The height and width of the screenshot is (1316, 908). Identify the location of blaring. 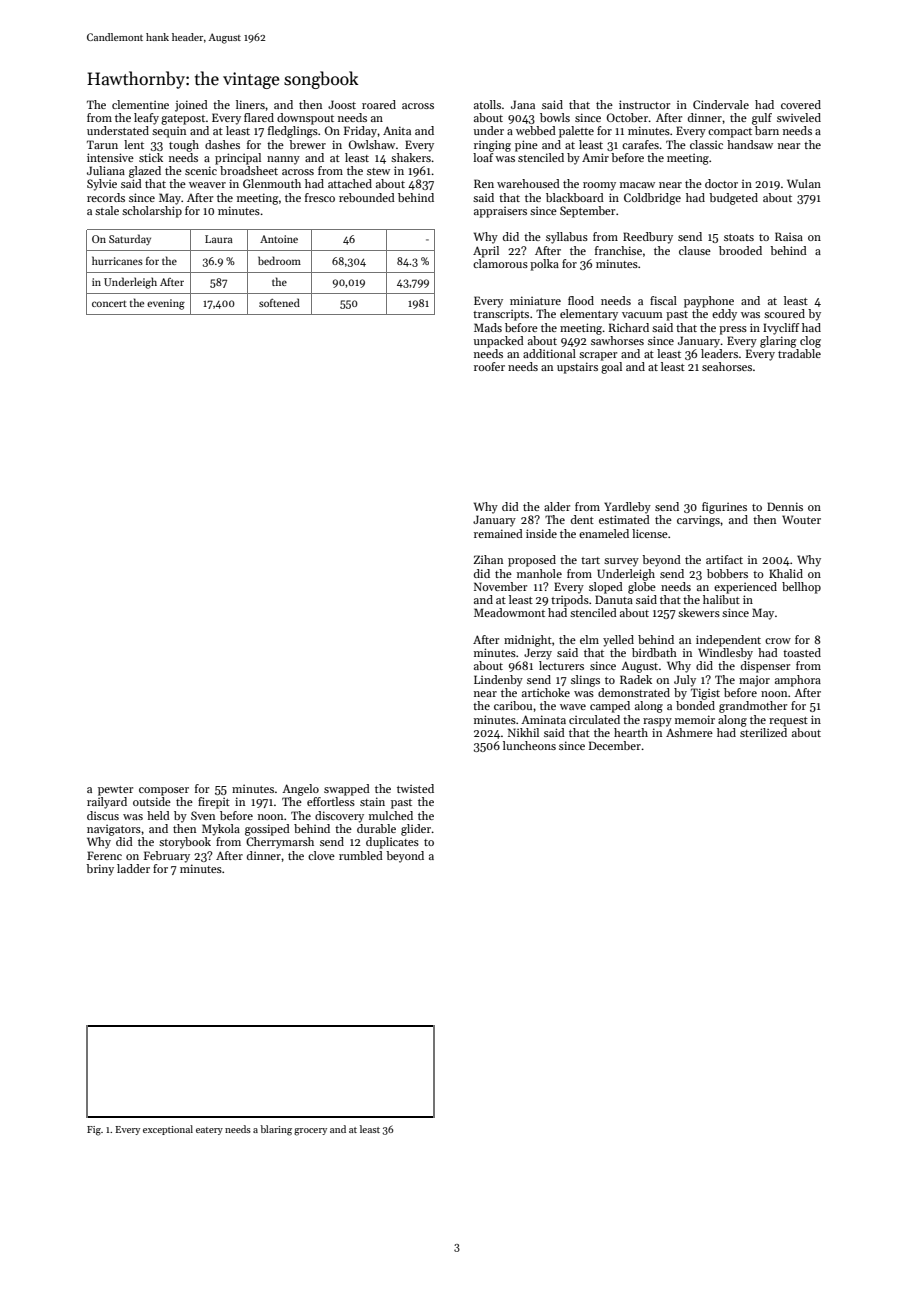
(276, 1130).
